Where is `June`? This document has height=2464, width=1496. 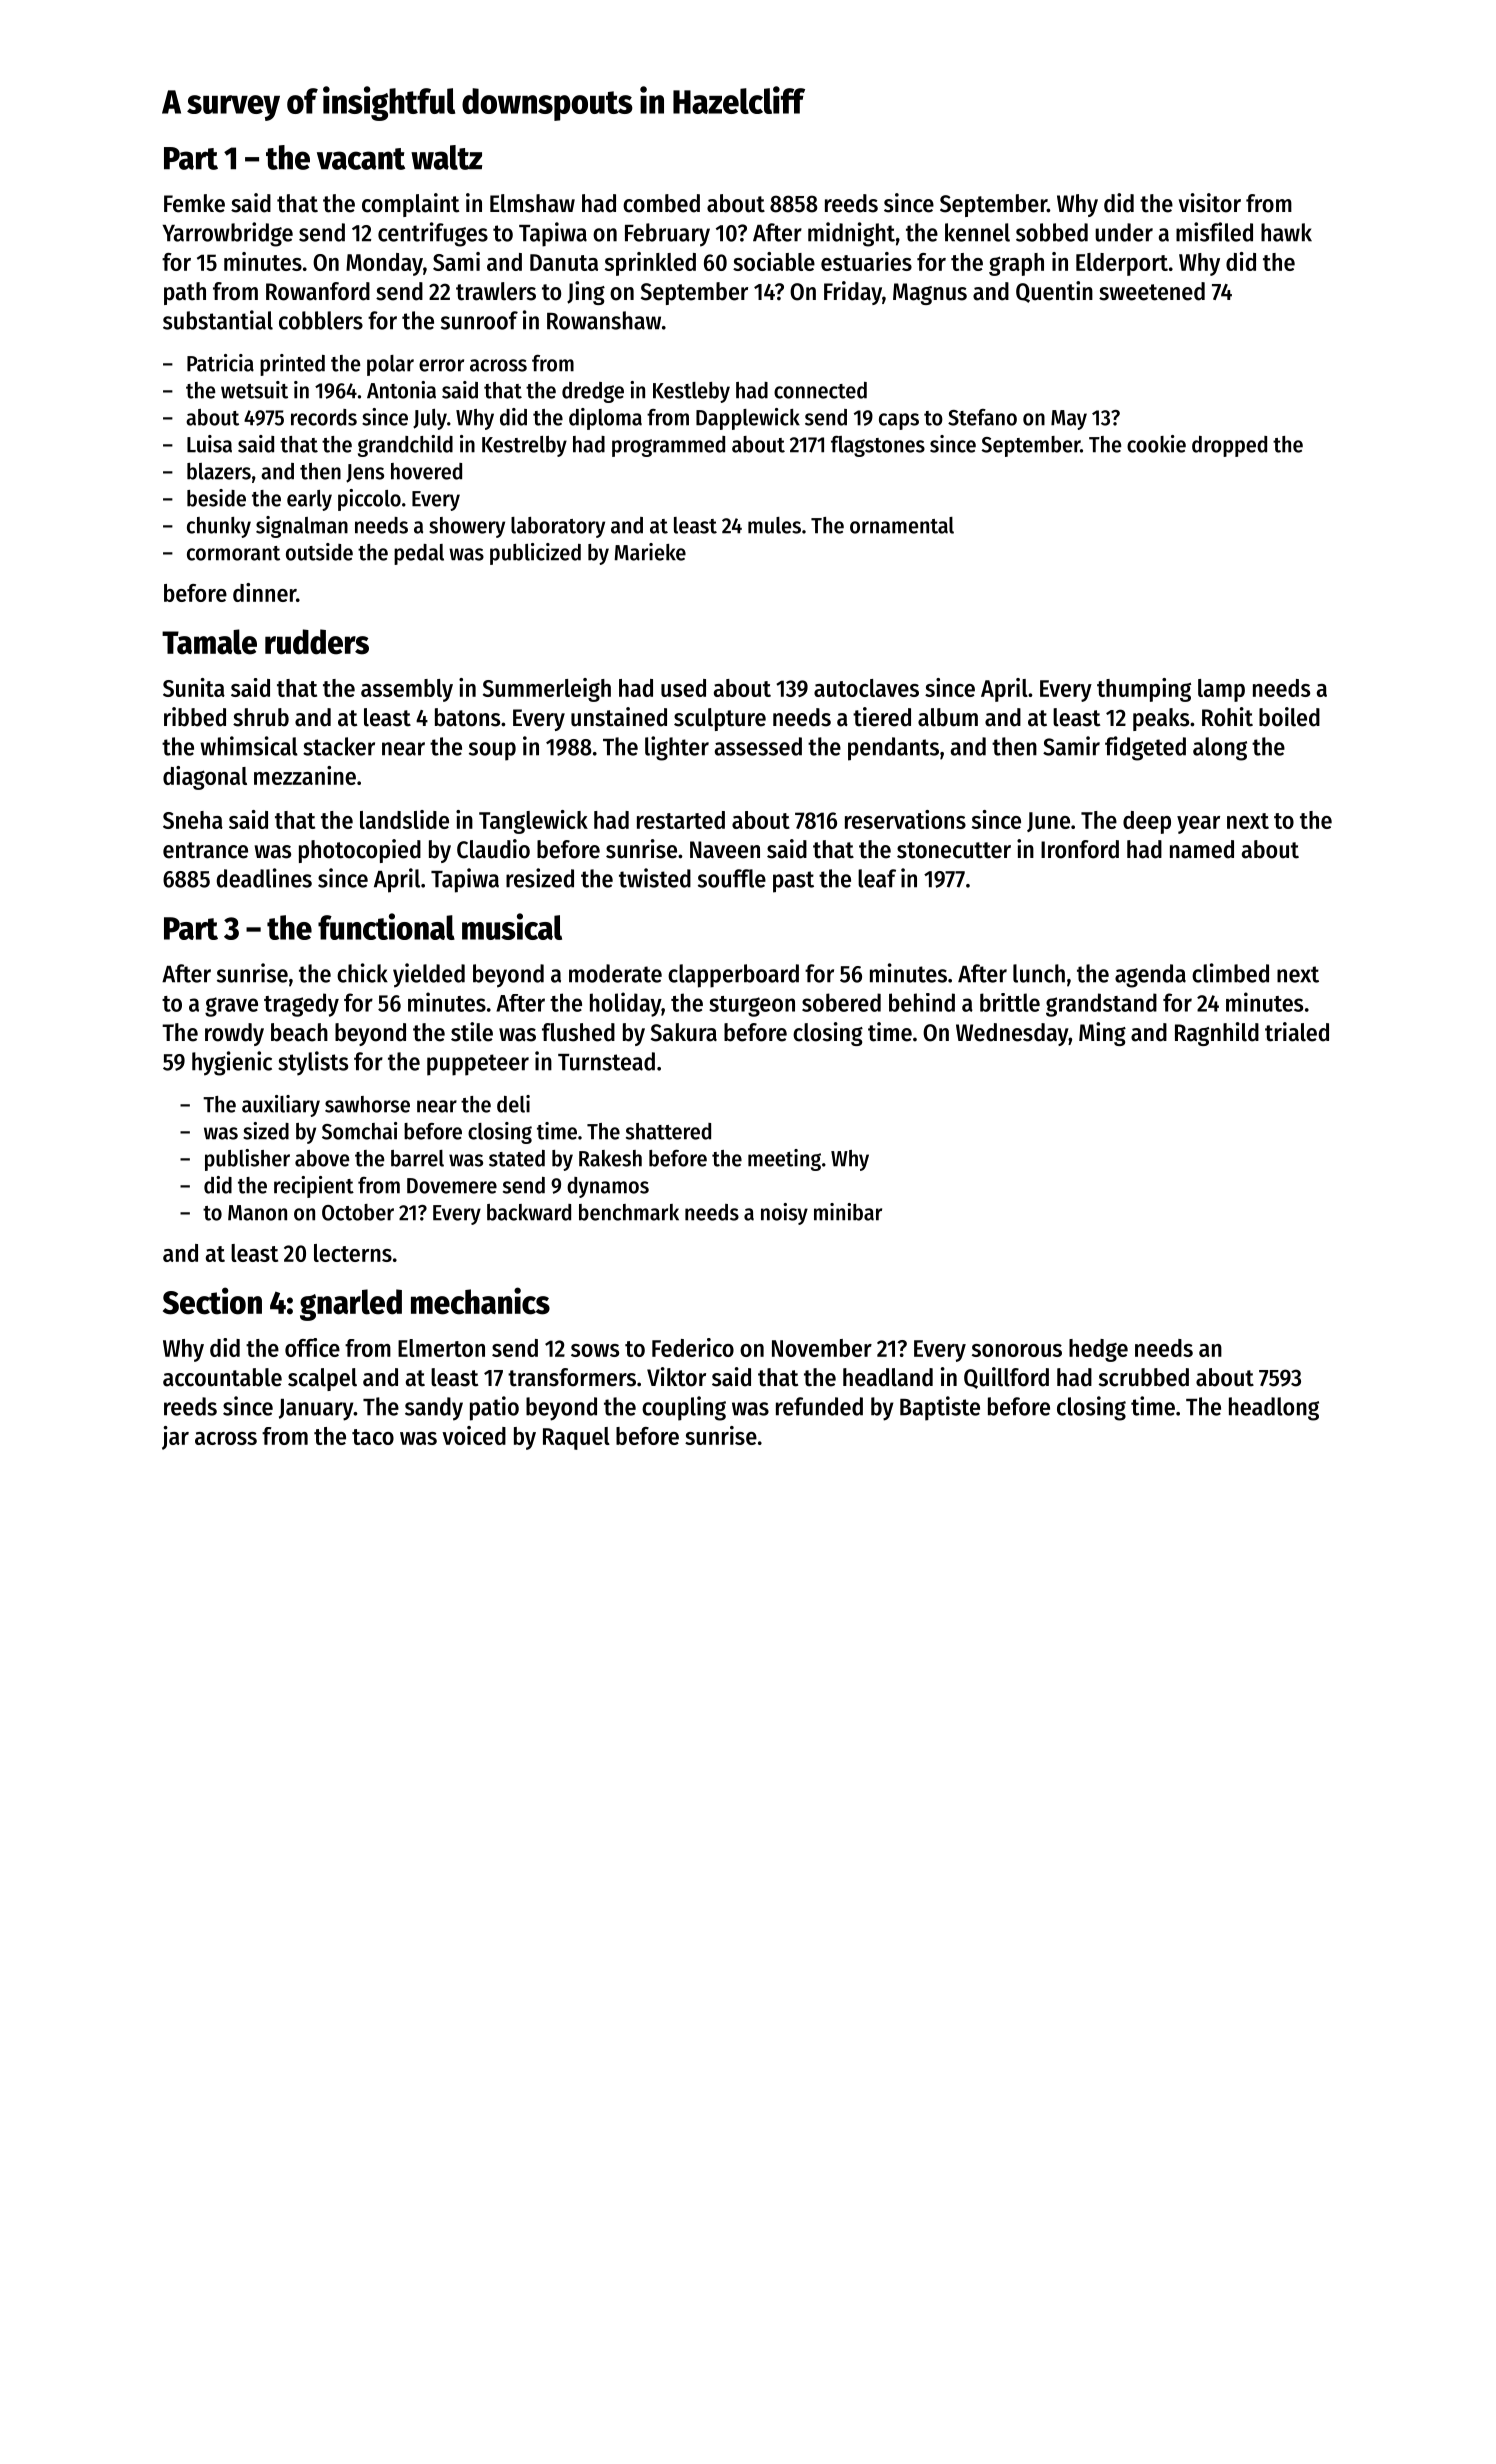
June is located at coordinates (1048, 822).
